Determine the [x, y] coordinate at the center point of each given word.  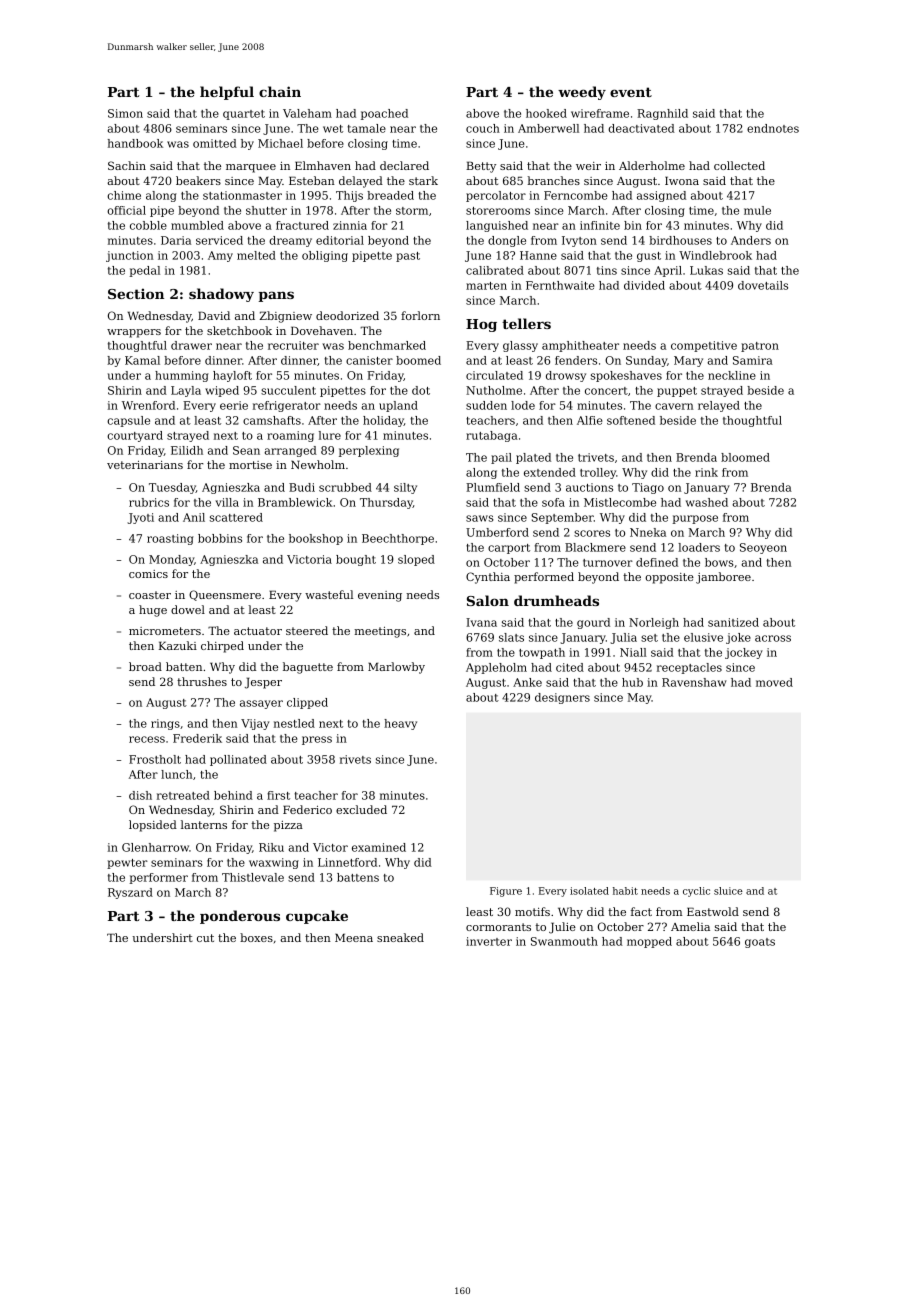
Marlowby [396, 668]
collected [739, 165]
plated [533, 458]
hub [632, 682]
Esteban [312, 180]
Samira [753, 360]
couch [483, 128]
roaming [290, 436]
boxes [256, 937]
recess [147, 739]
